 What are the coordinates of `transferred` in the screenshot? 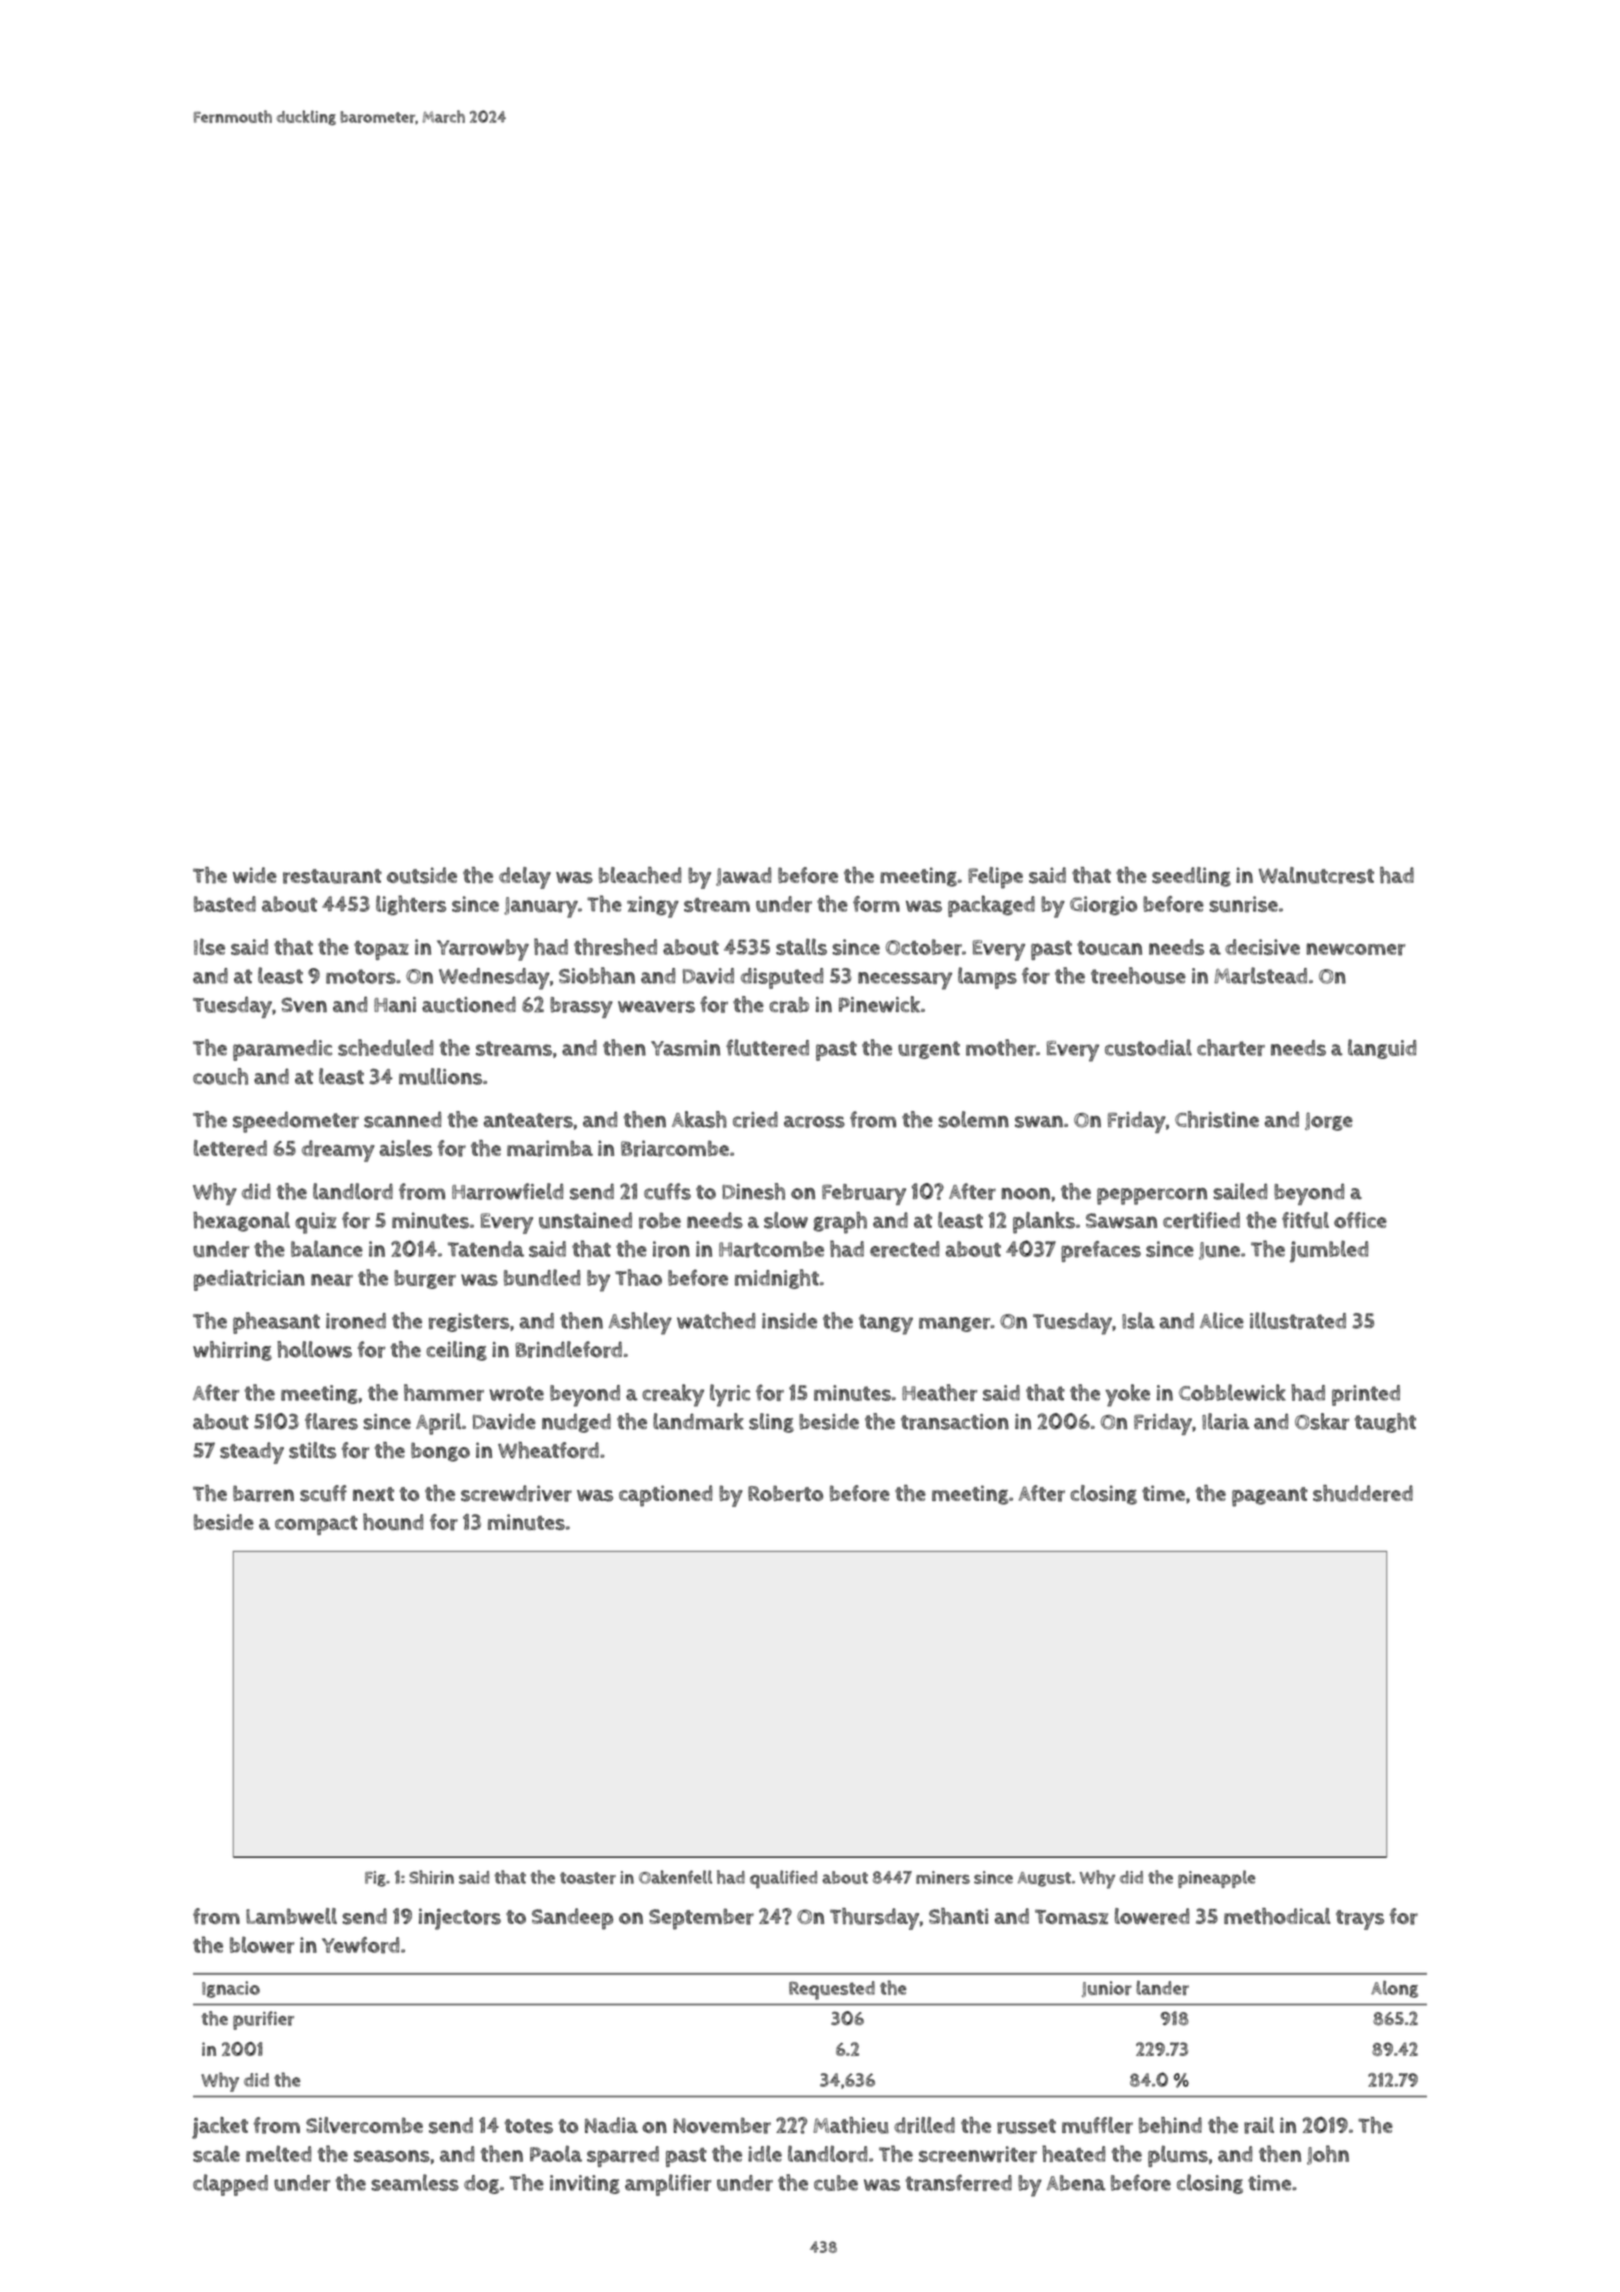 It's located at (959, 2182).
